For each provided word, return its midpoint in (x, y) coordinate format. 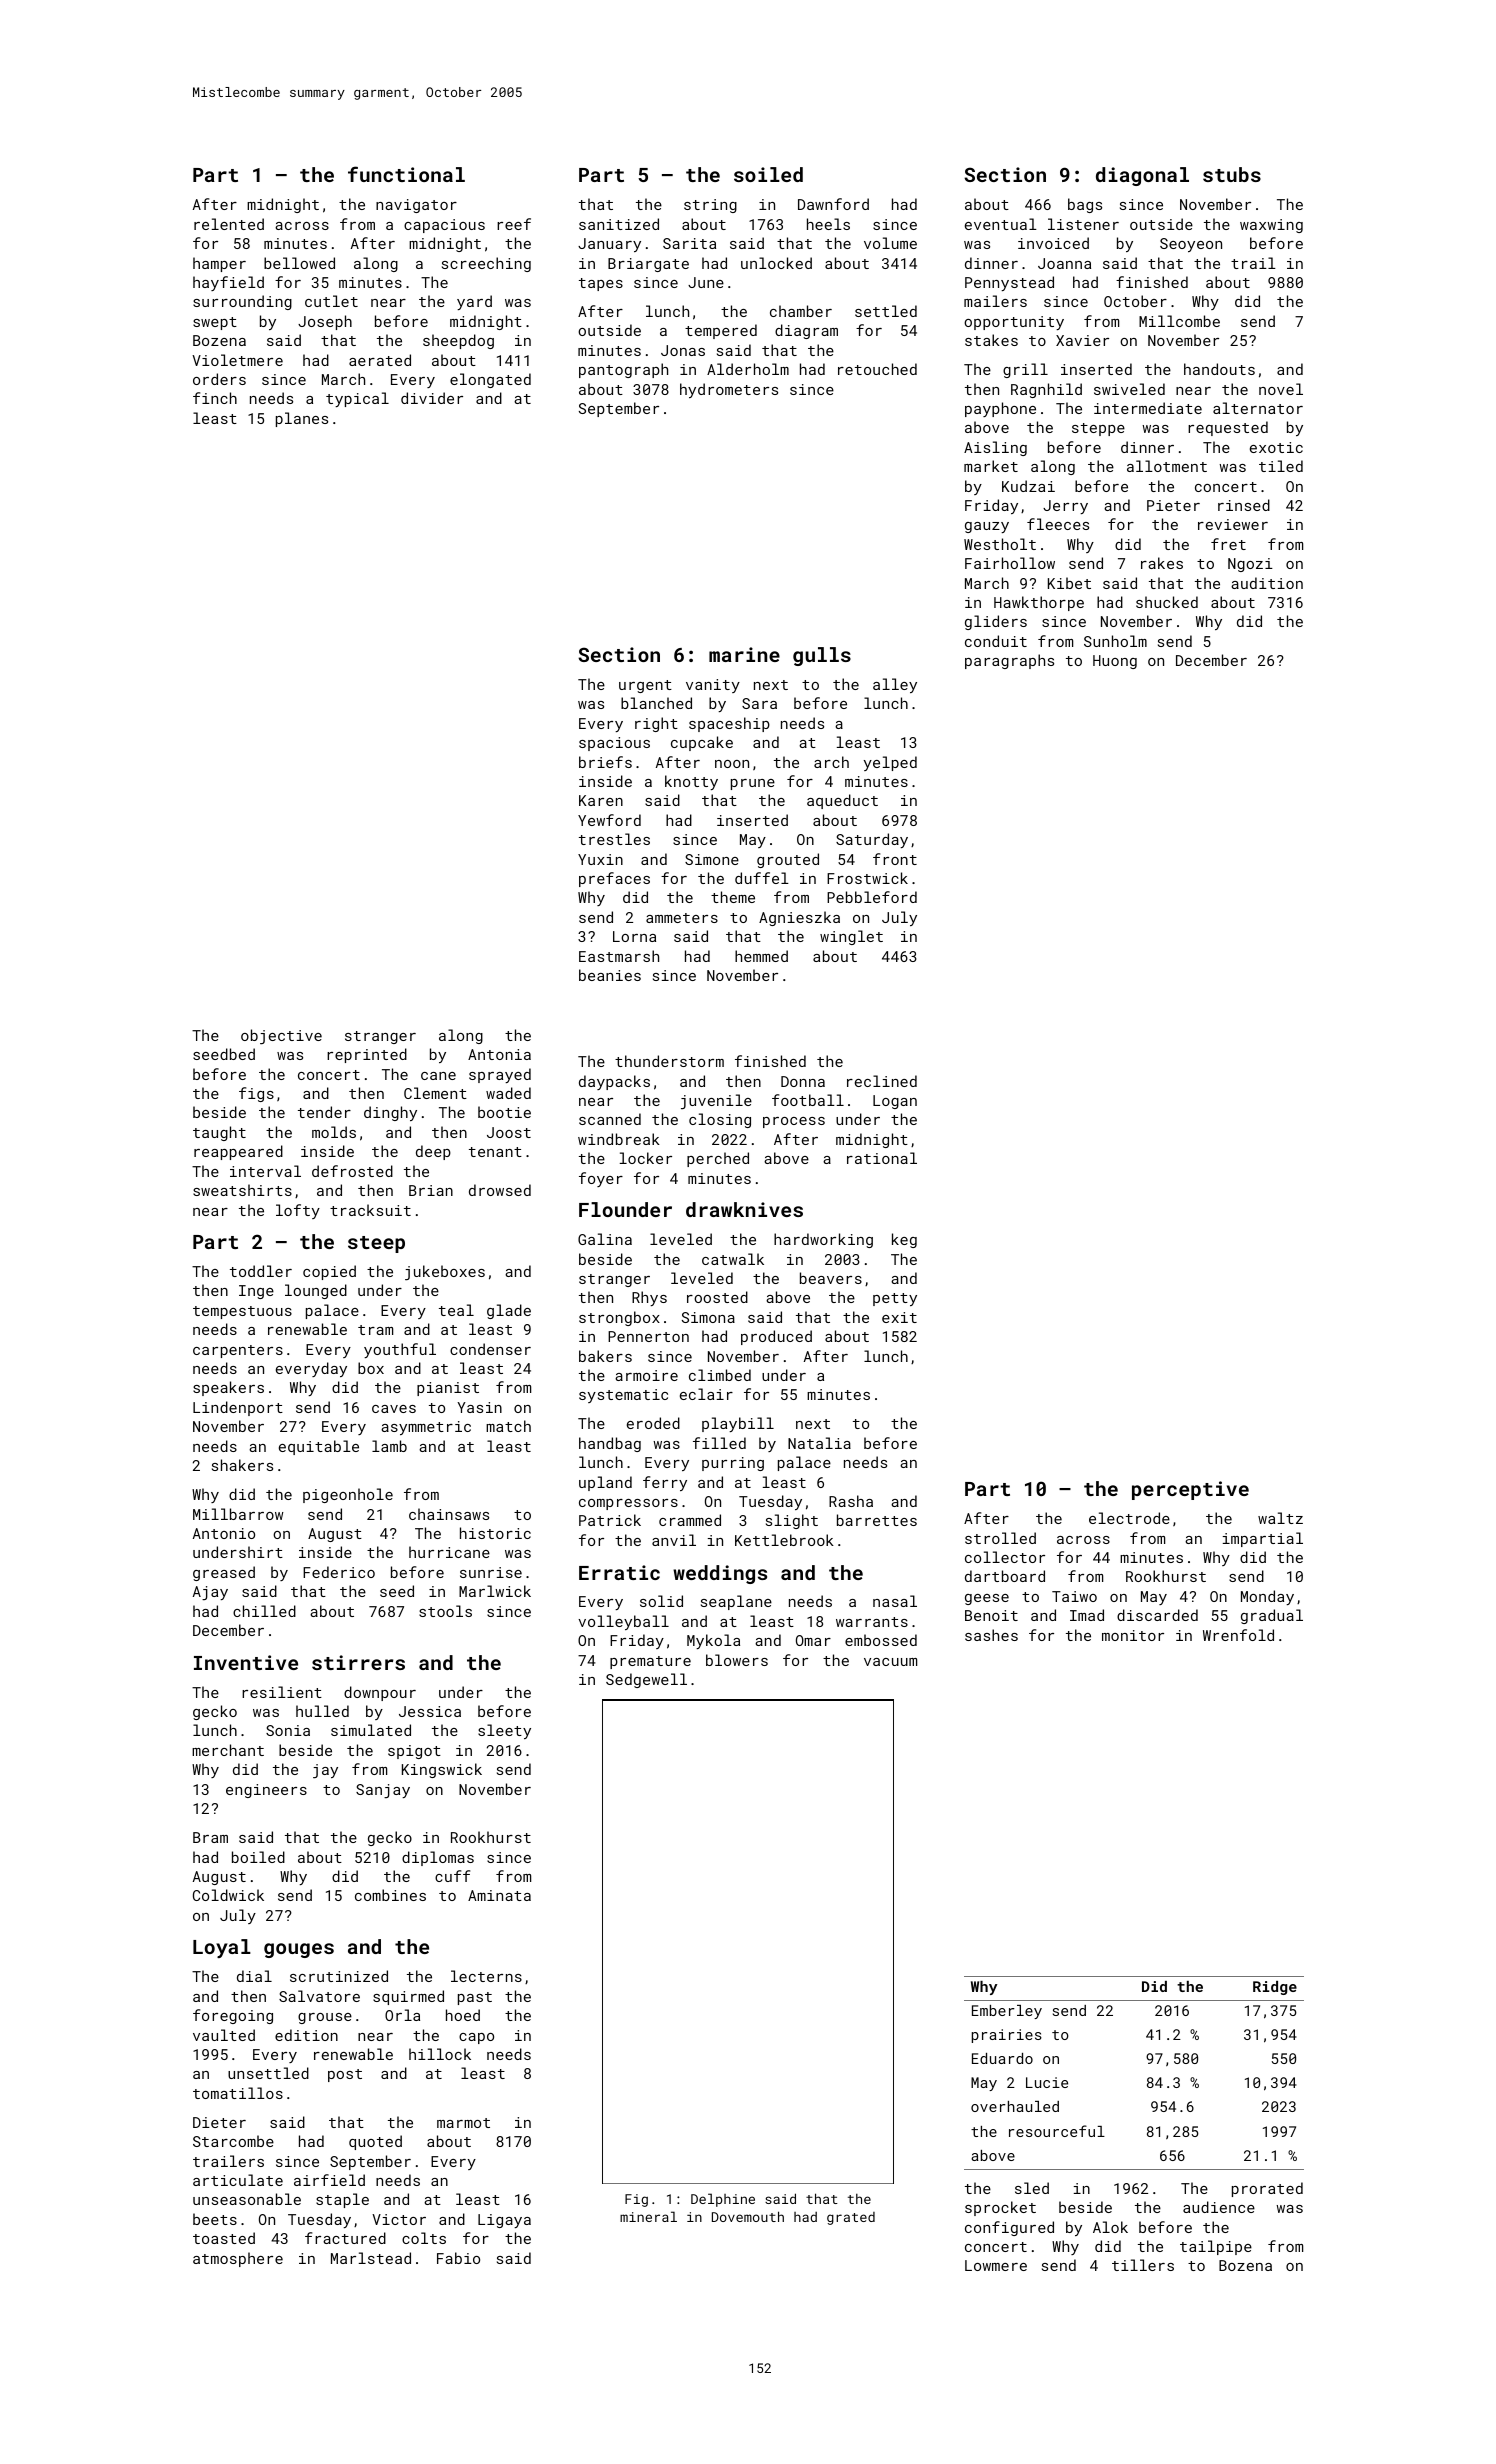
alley (895, 685)
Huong (1115, 662)
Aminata (499, 1895)
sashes (991, 1635)
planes (302, 419)
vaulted (224, 2035)
